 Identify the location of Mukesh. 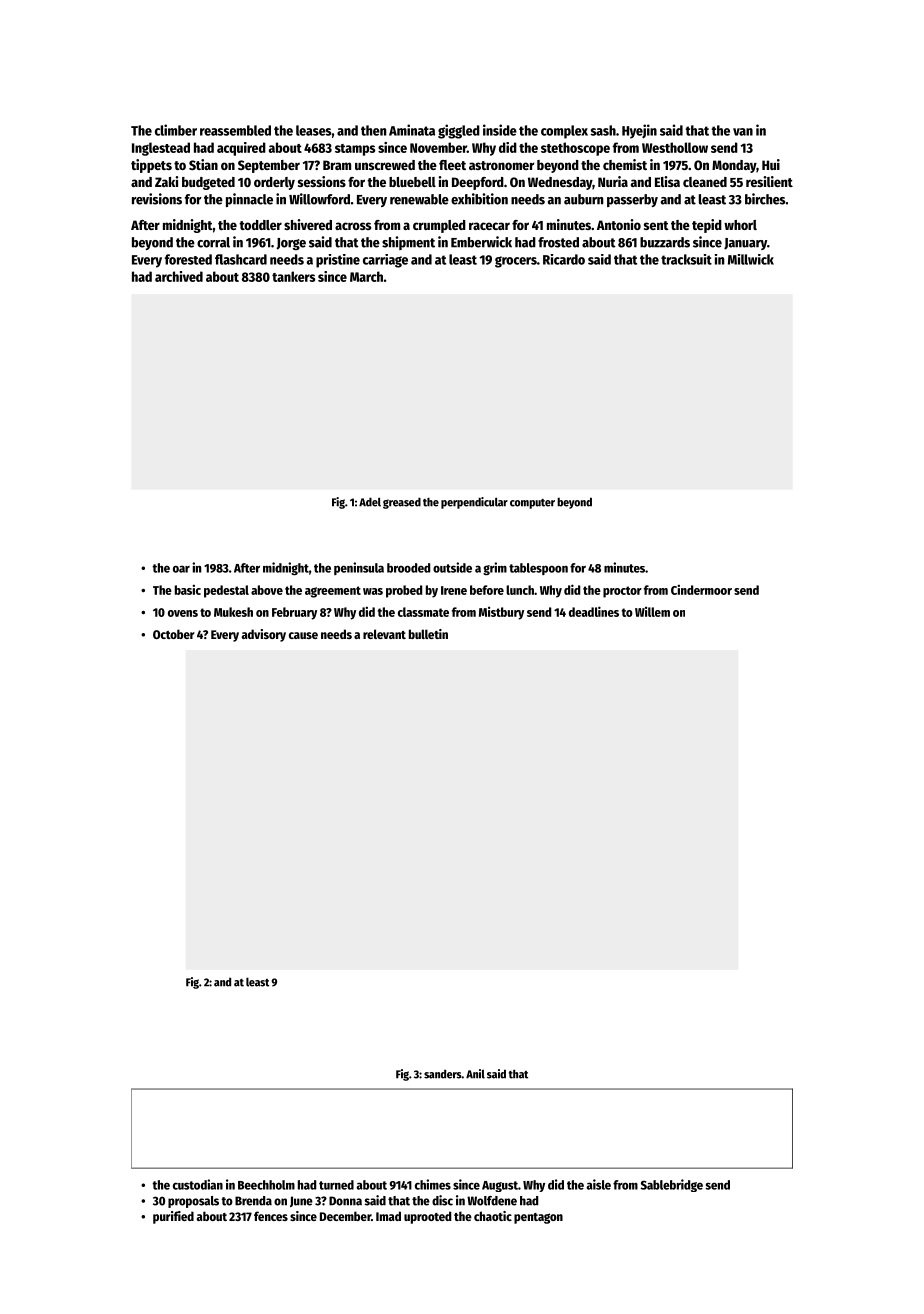
(233, 612).
